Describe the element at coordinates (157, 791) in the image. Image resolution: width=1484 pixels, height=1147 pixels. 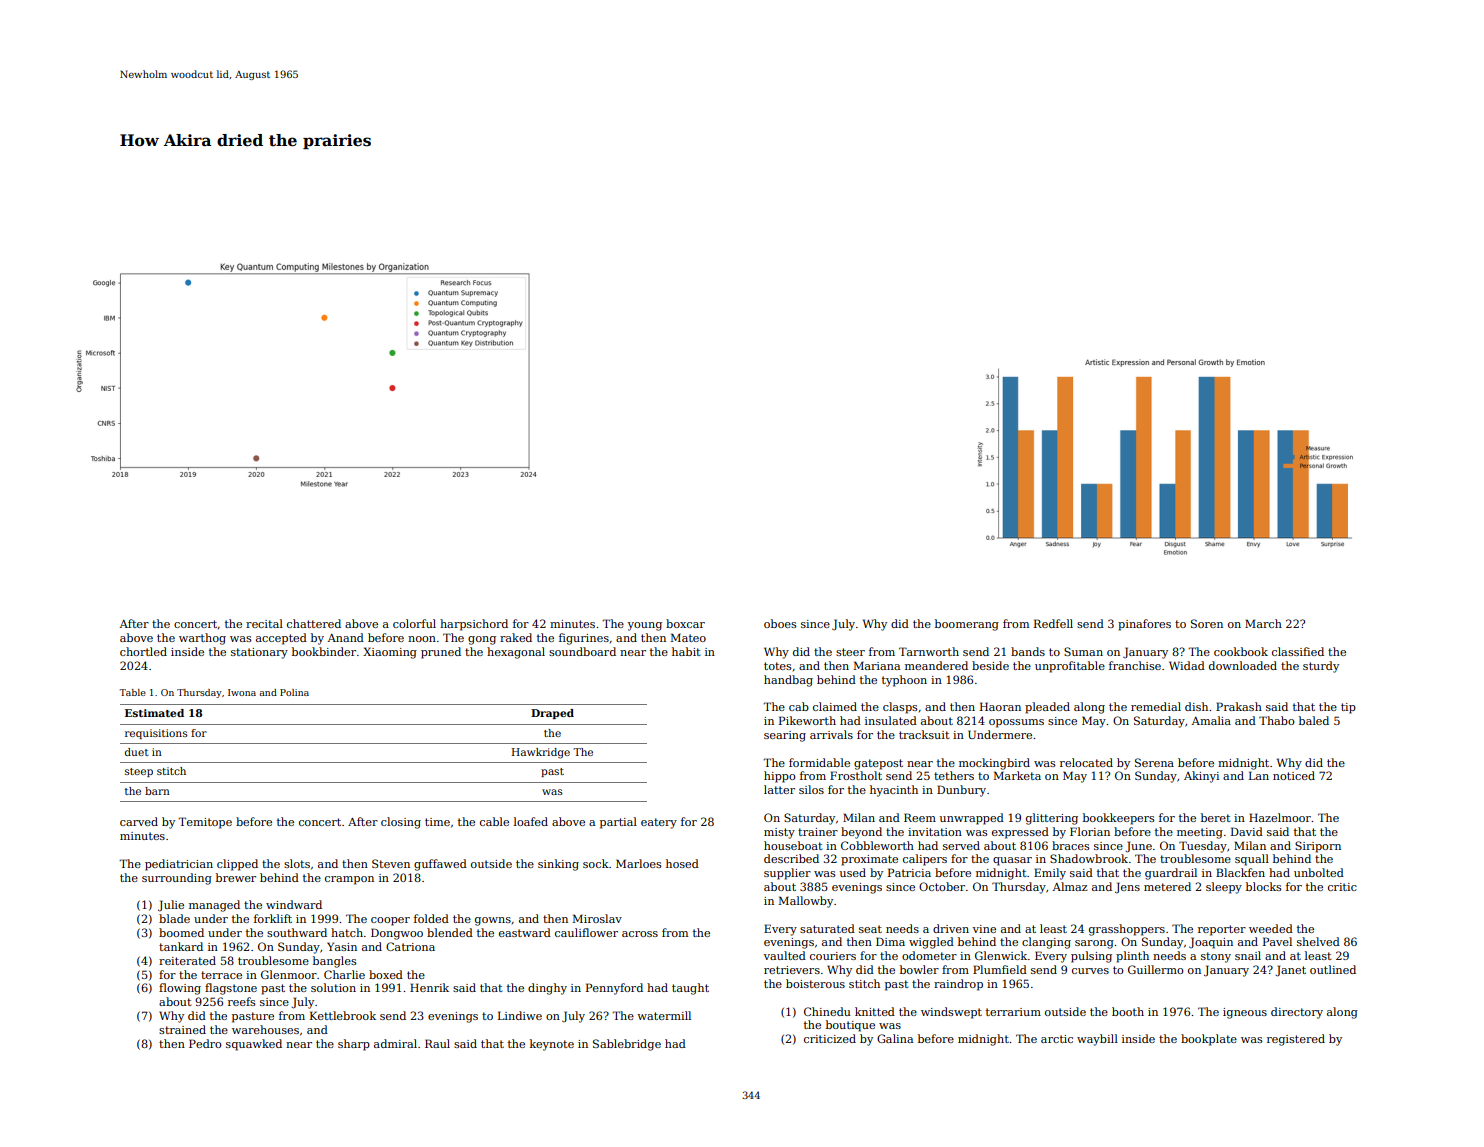
I see `barn` at that location.
